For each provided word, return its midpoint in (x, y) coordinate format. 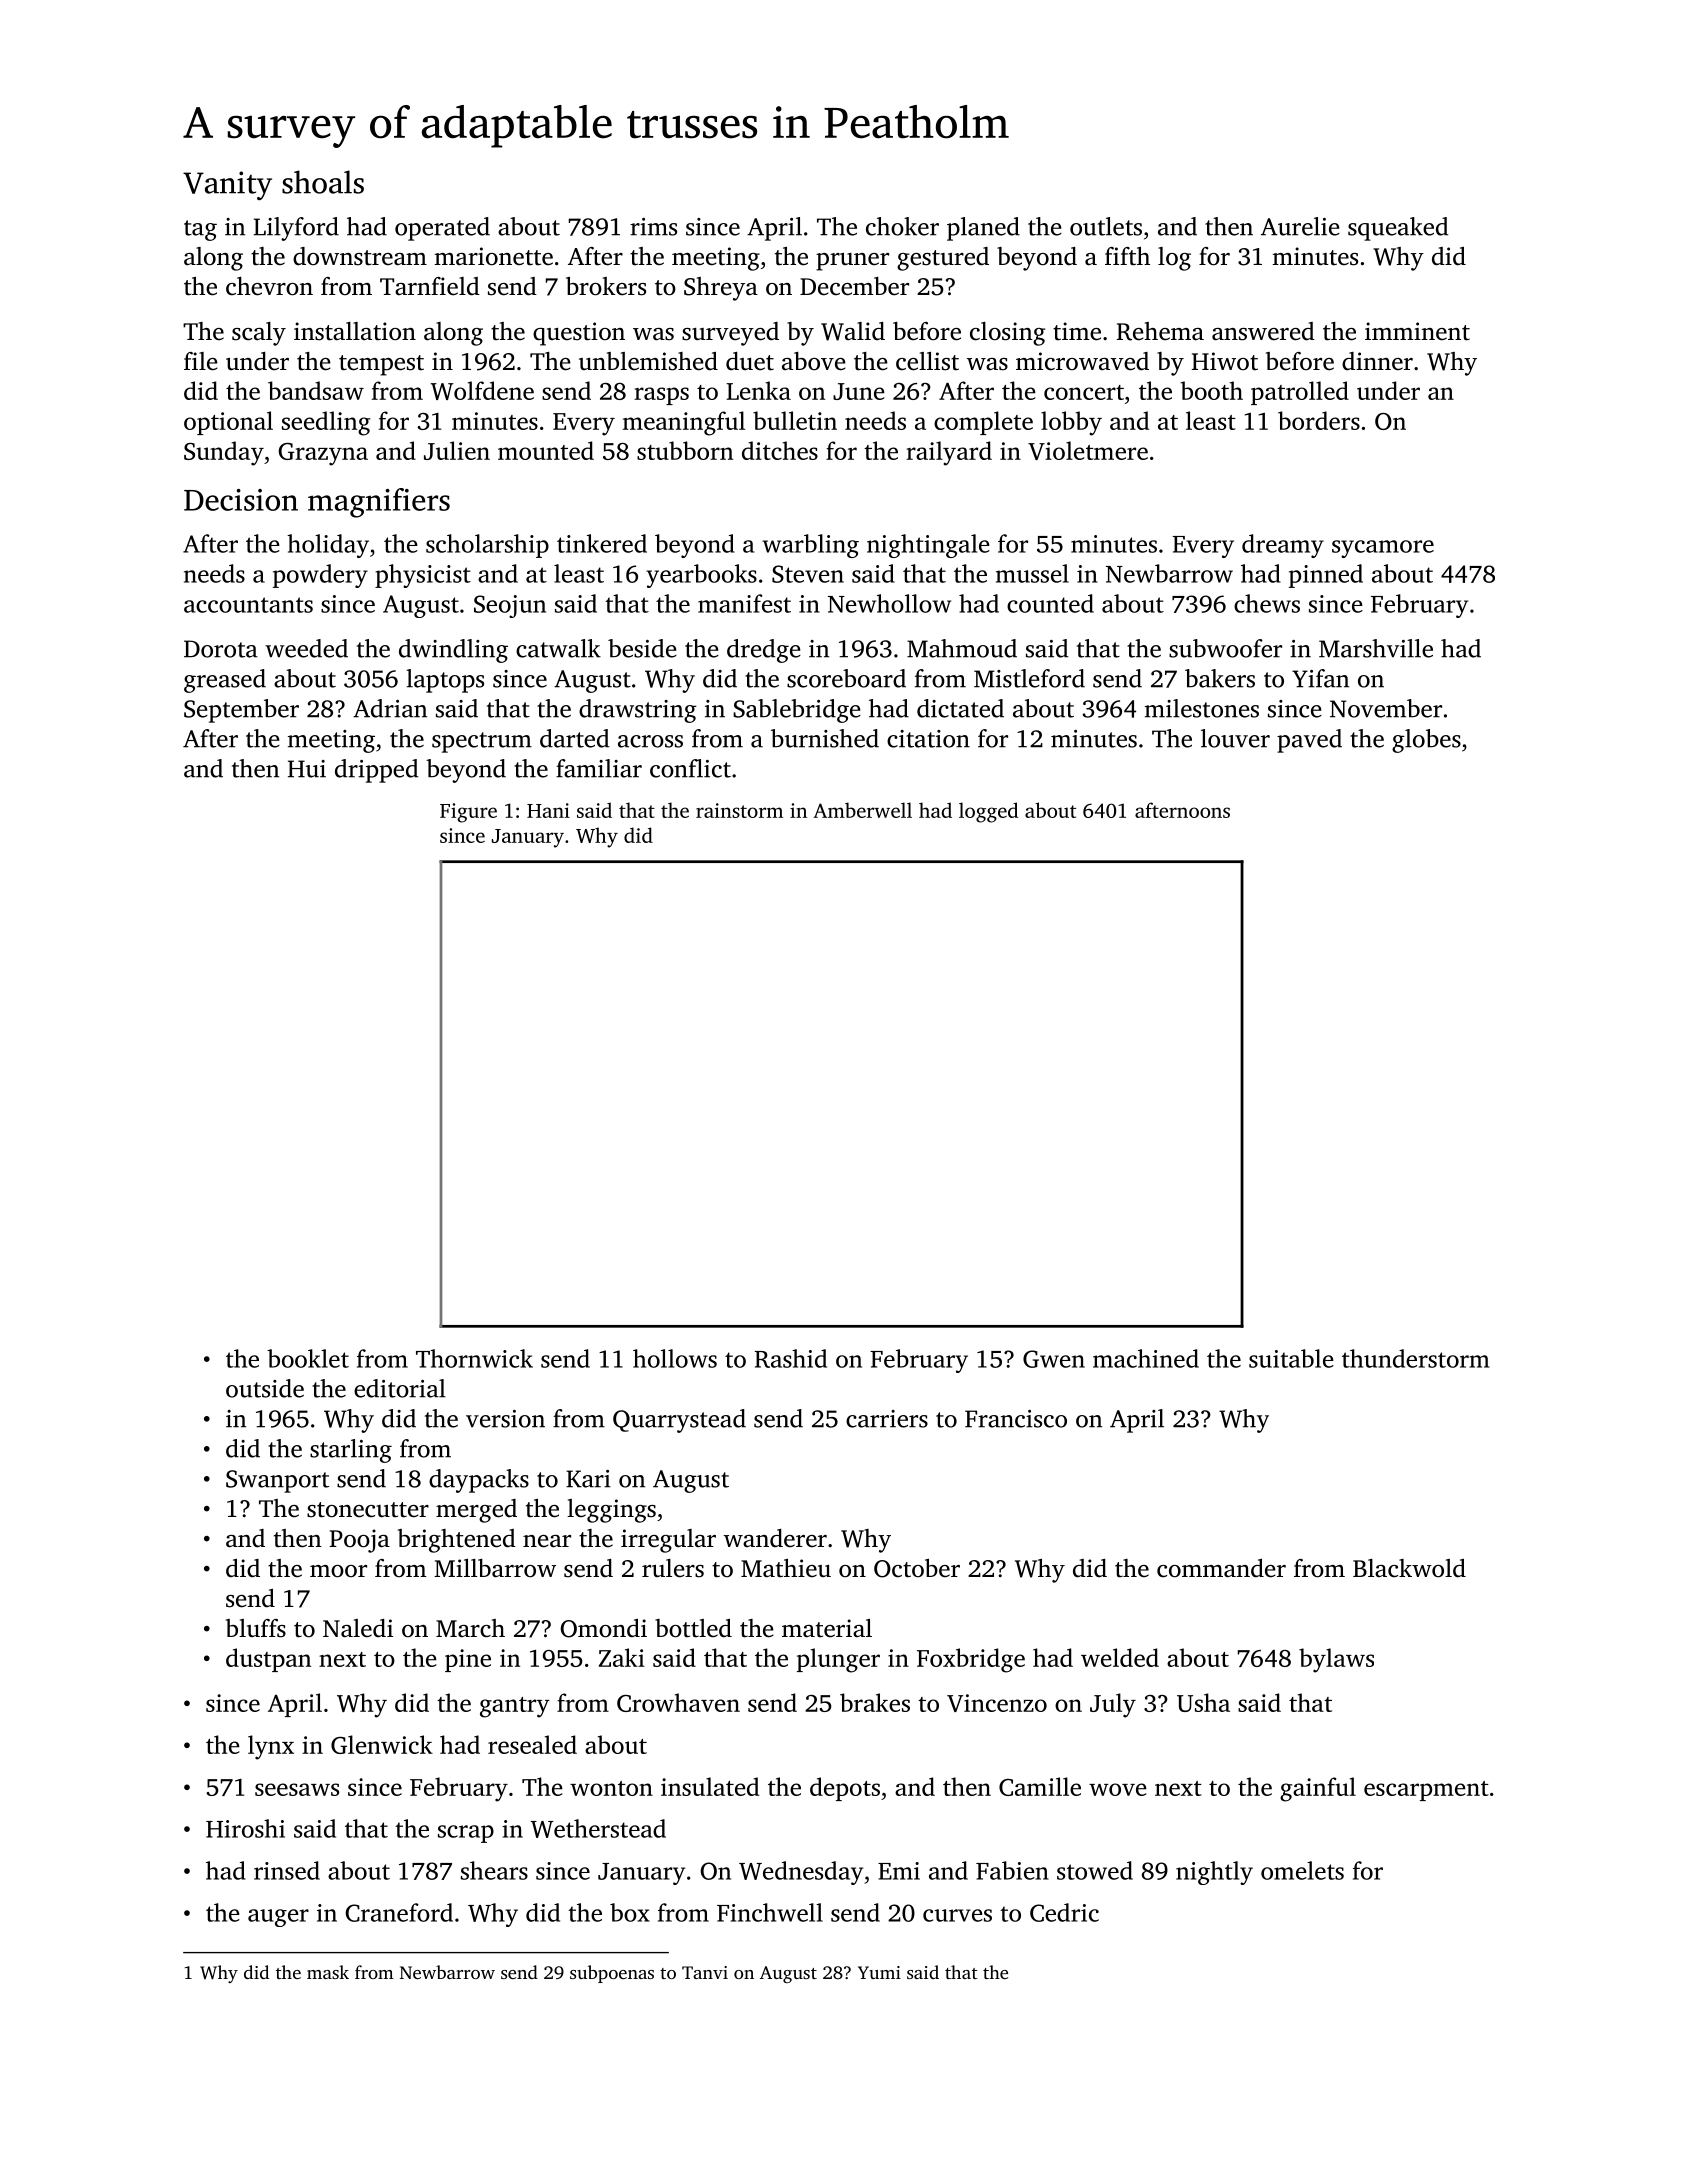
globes (1426, 741)
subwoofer (1225, 648)
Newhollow (889, 603)
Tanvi (705, 1972)
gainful (1318, 1789)
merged (476, 1511)
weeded (306, 648)
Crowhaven (678, 1702)
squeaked (1398, 229)
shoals (323, 182)
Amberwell (862, 810)
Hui (307, 769)
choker (902, 226)
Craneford (399, 1912)
